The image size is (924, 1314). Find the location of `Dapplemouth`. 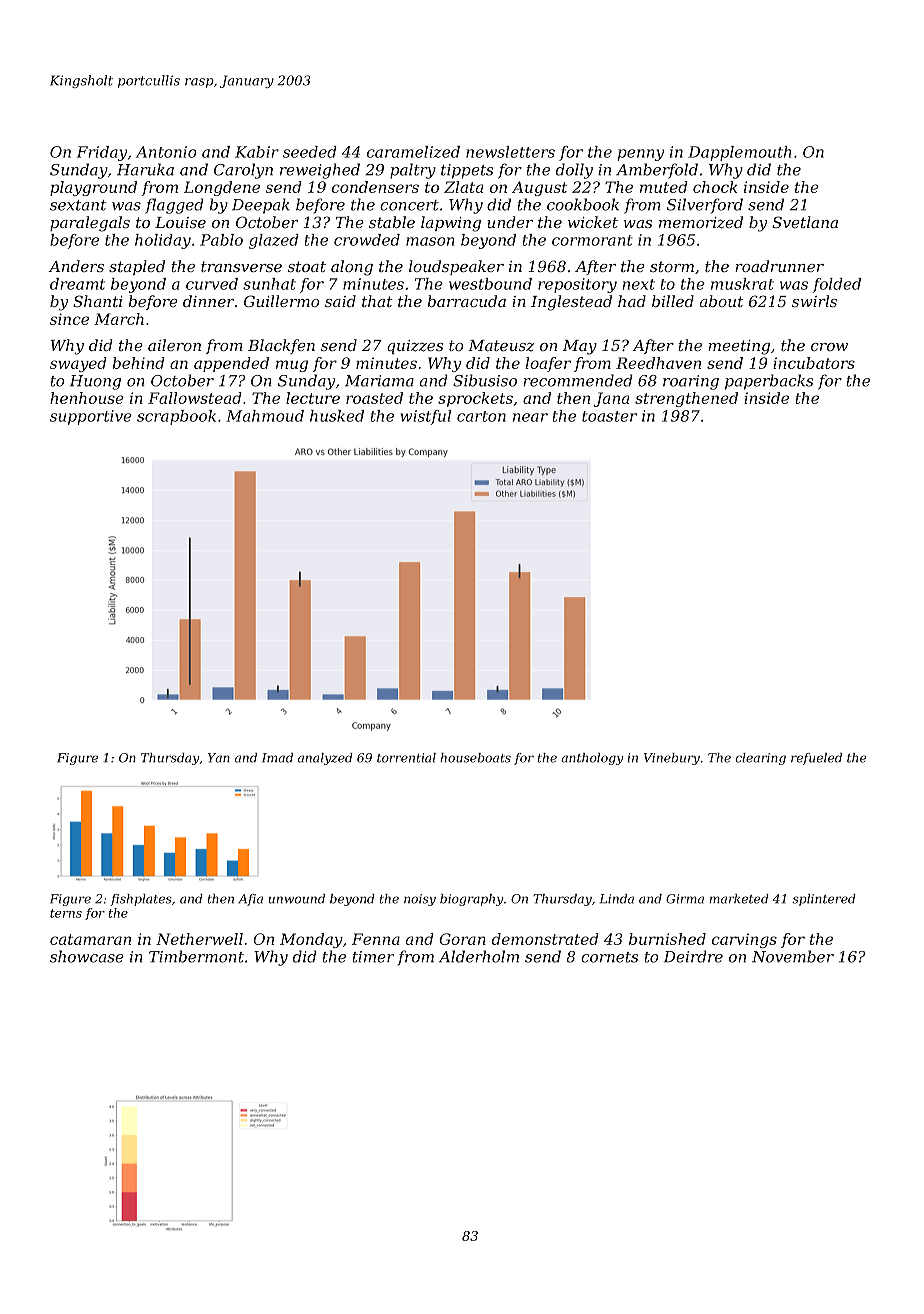

Dapplemouth is located at coordinates (739, 153).
